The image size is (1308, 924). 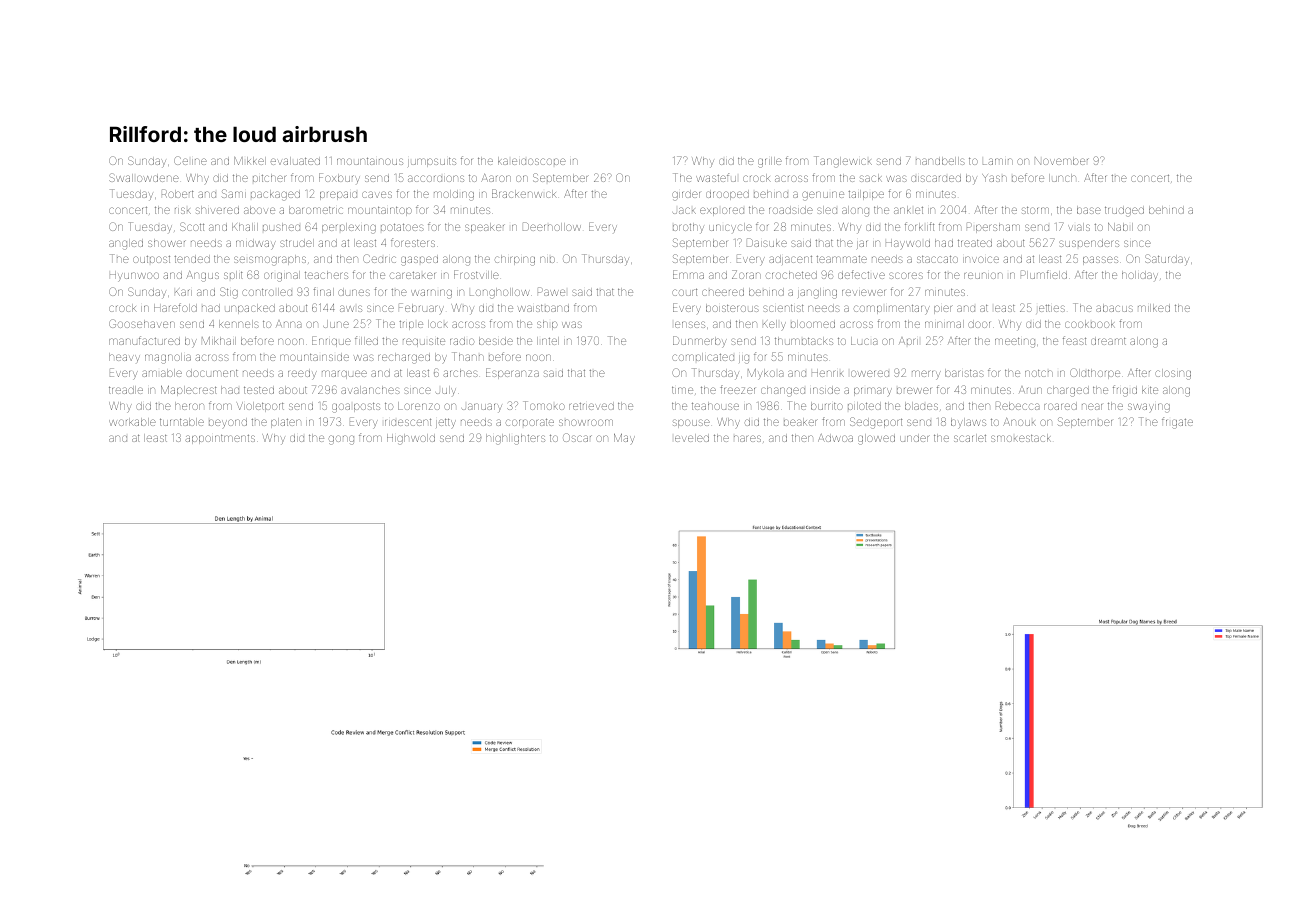 What do you see at coordinates (700, 342) in the screenshot?
I see `Dunmerby` at bounding box center [700, 342].
